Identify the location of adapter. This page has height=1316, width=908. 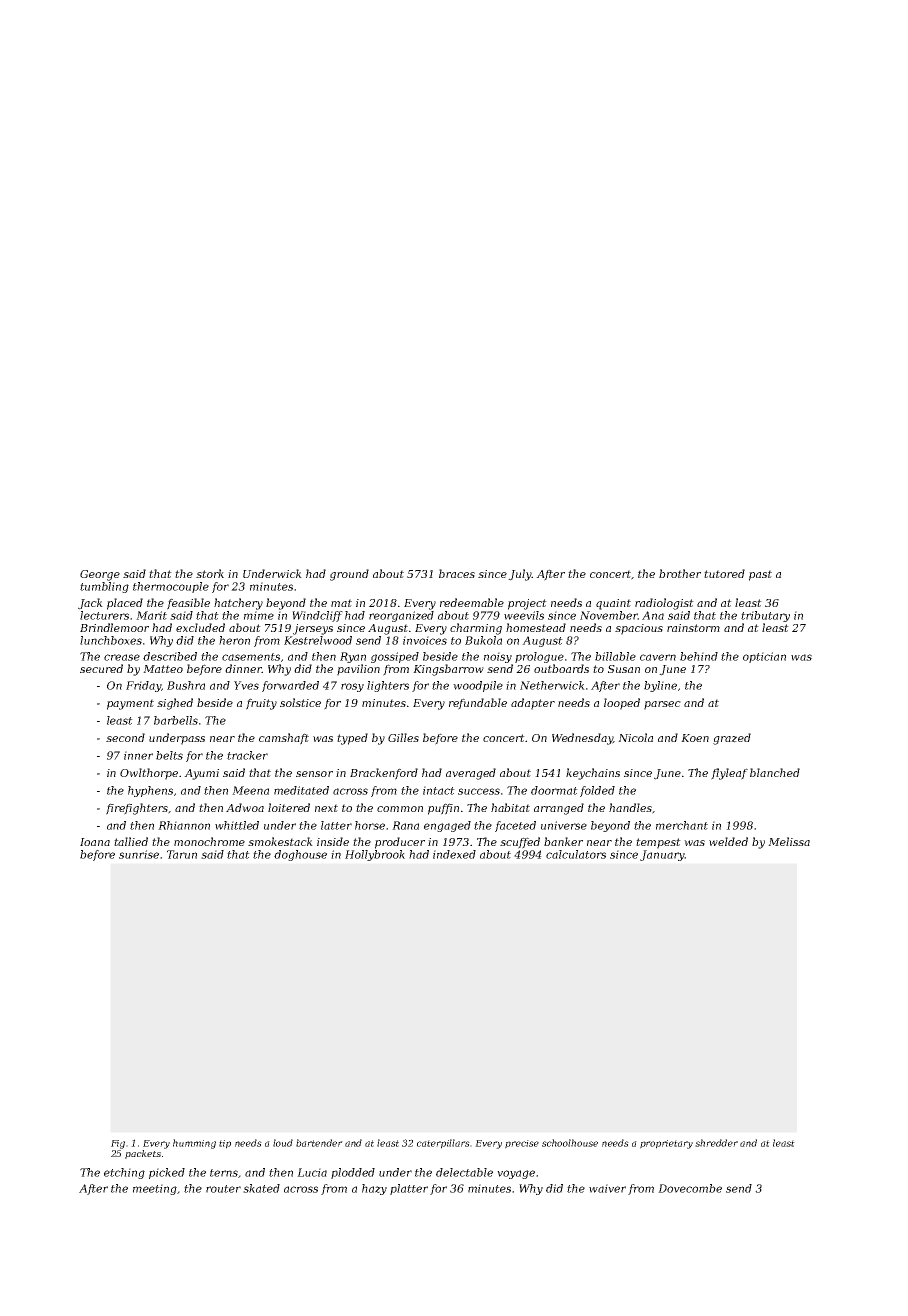
(533, 704).
